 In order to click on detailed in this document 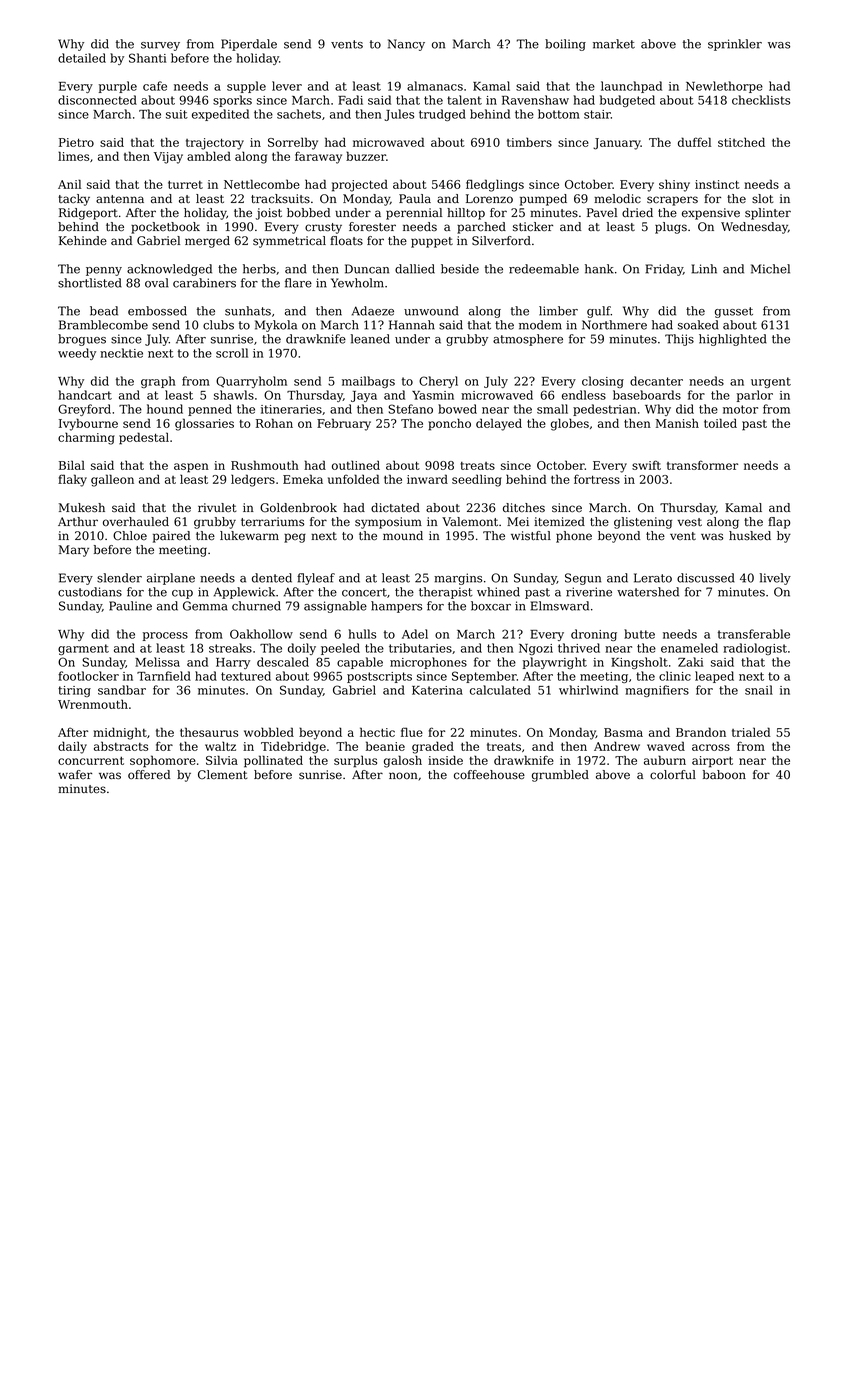, I will do `click(82, 58)`.
